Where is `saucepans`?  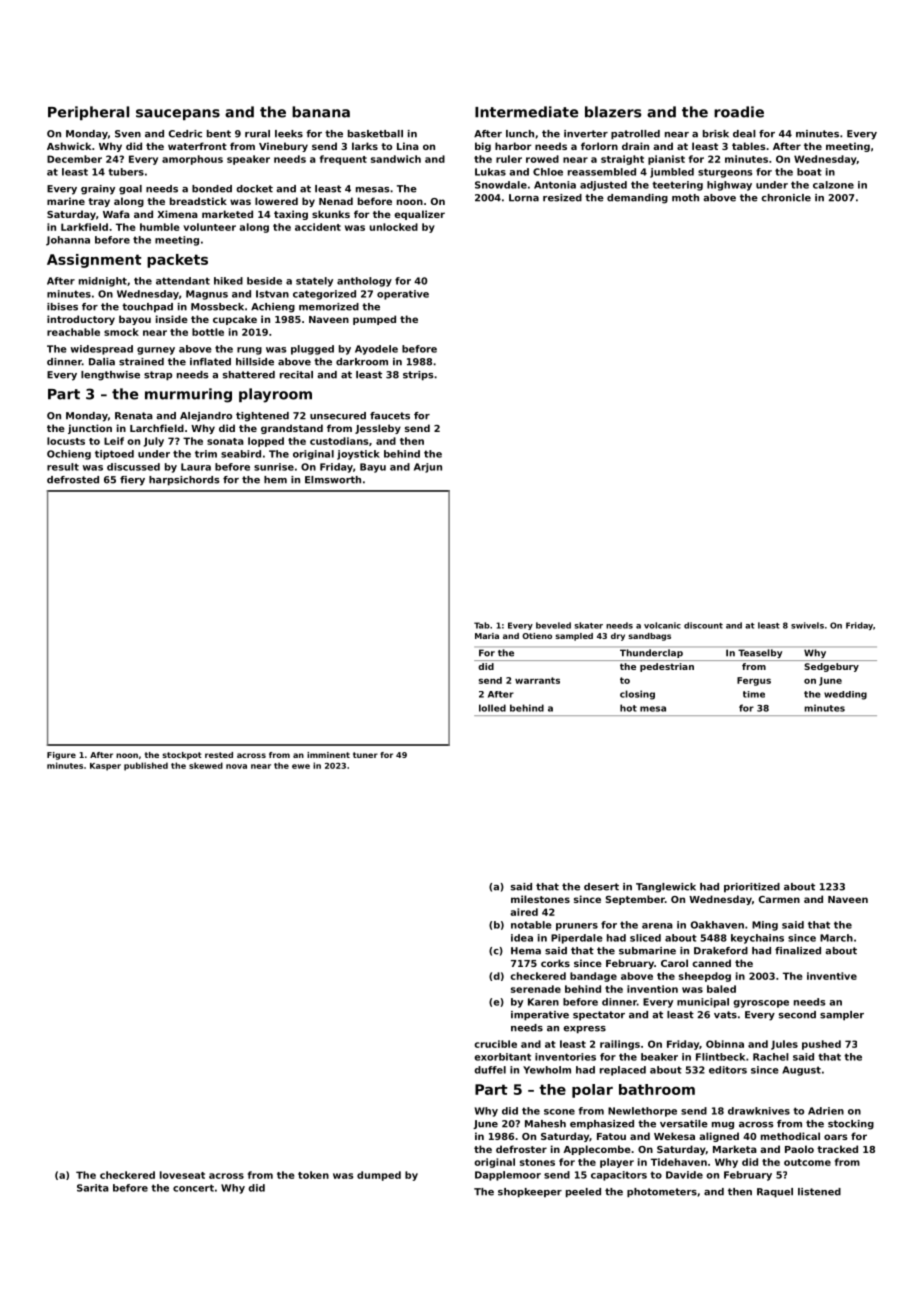 saucepans is located at coordinates (178, 114).
